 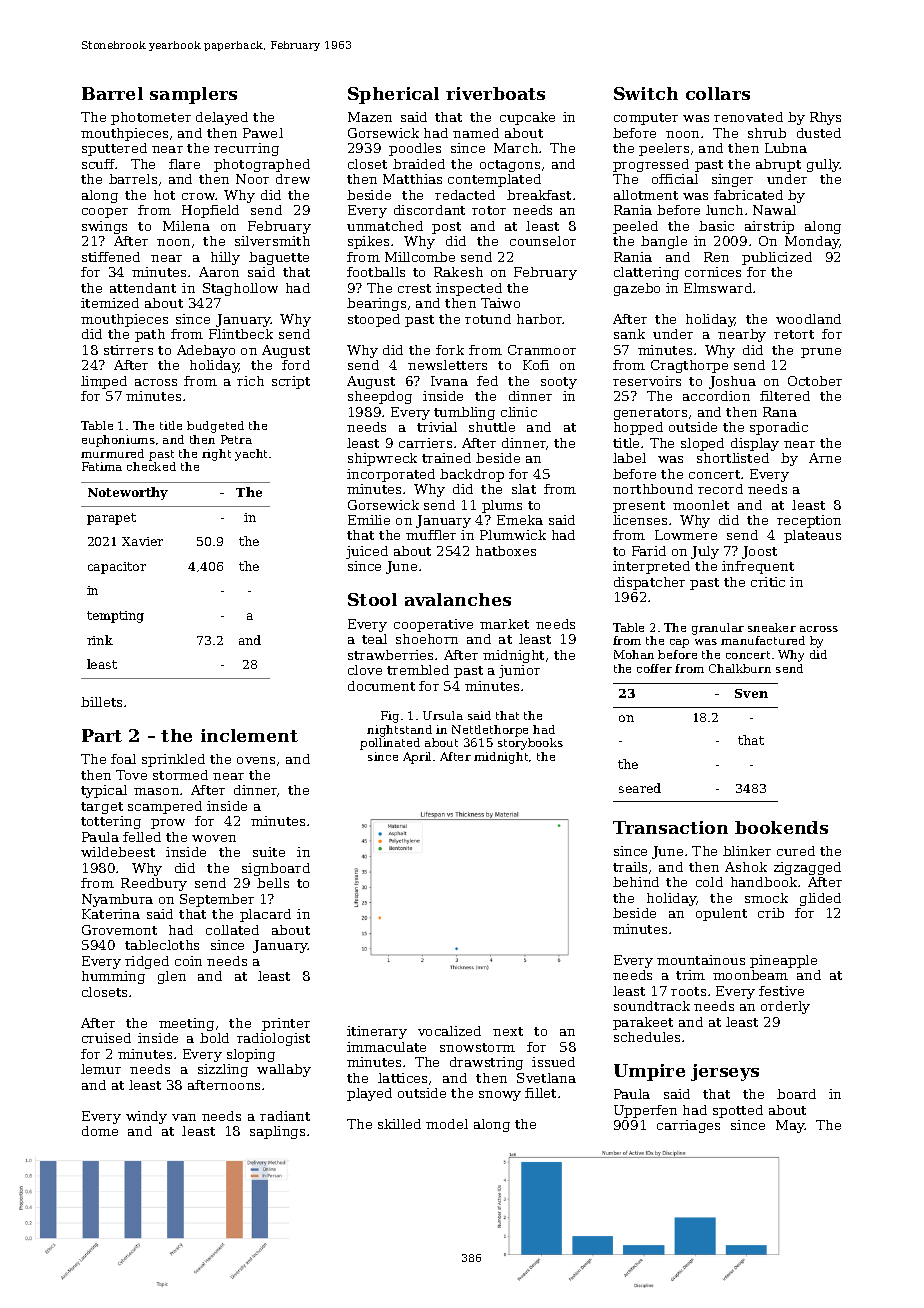 What do you see at coordinates (172, 977) in the page?
I see `glen` at bounding box center [172, 977].
